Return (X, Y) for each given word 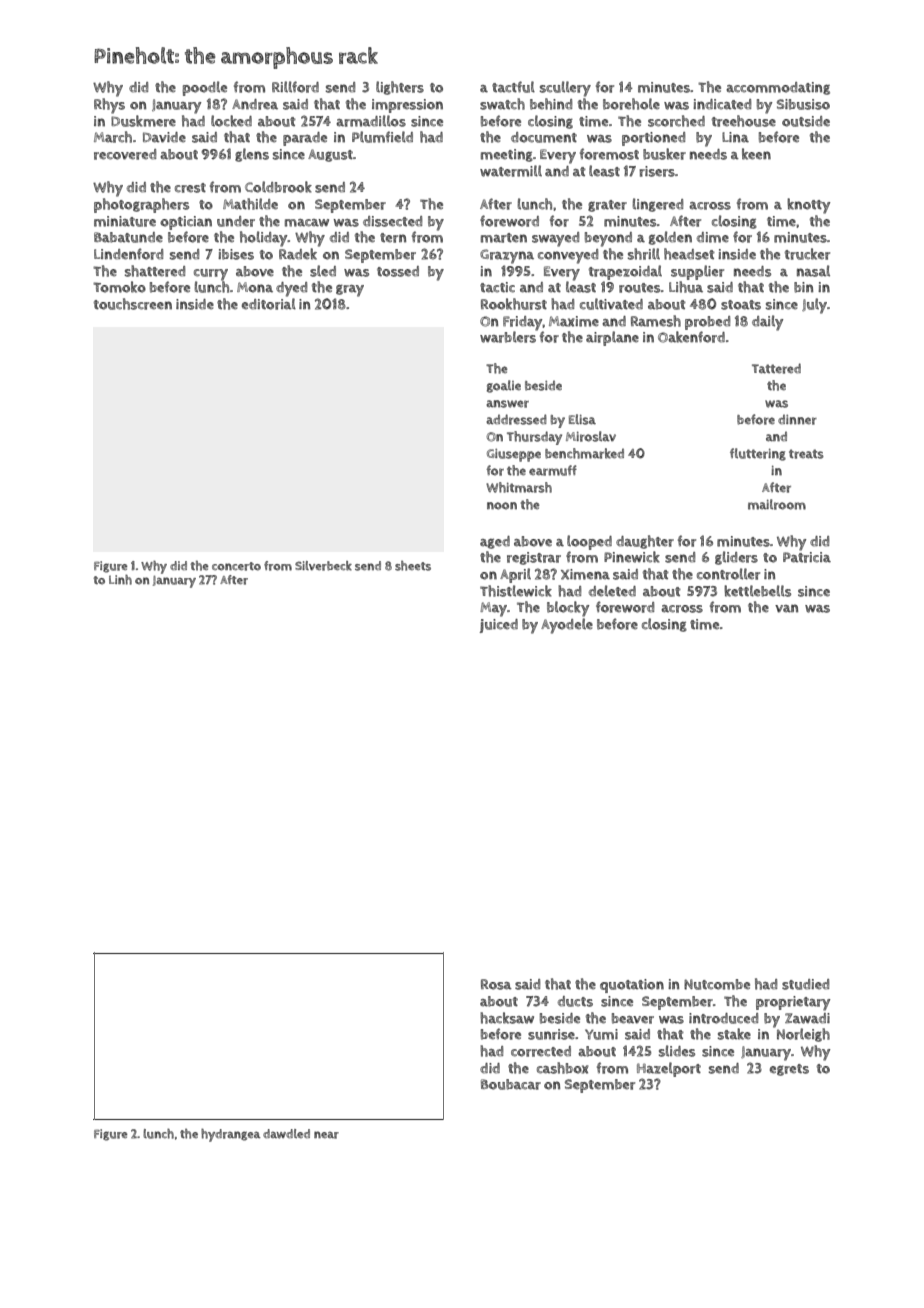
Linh (120, 580)
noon (502, 506)
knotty (808, 206)
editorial (269, 304)
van (786, 608)
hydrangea (231, 1135)
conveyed (568, 256)
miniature (125, 221)
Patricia (807, 557)
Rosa (496, 984)
